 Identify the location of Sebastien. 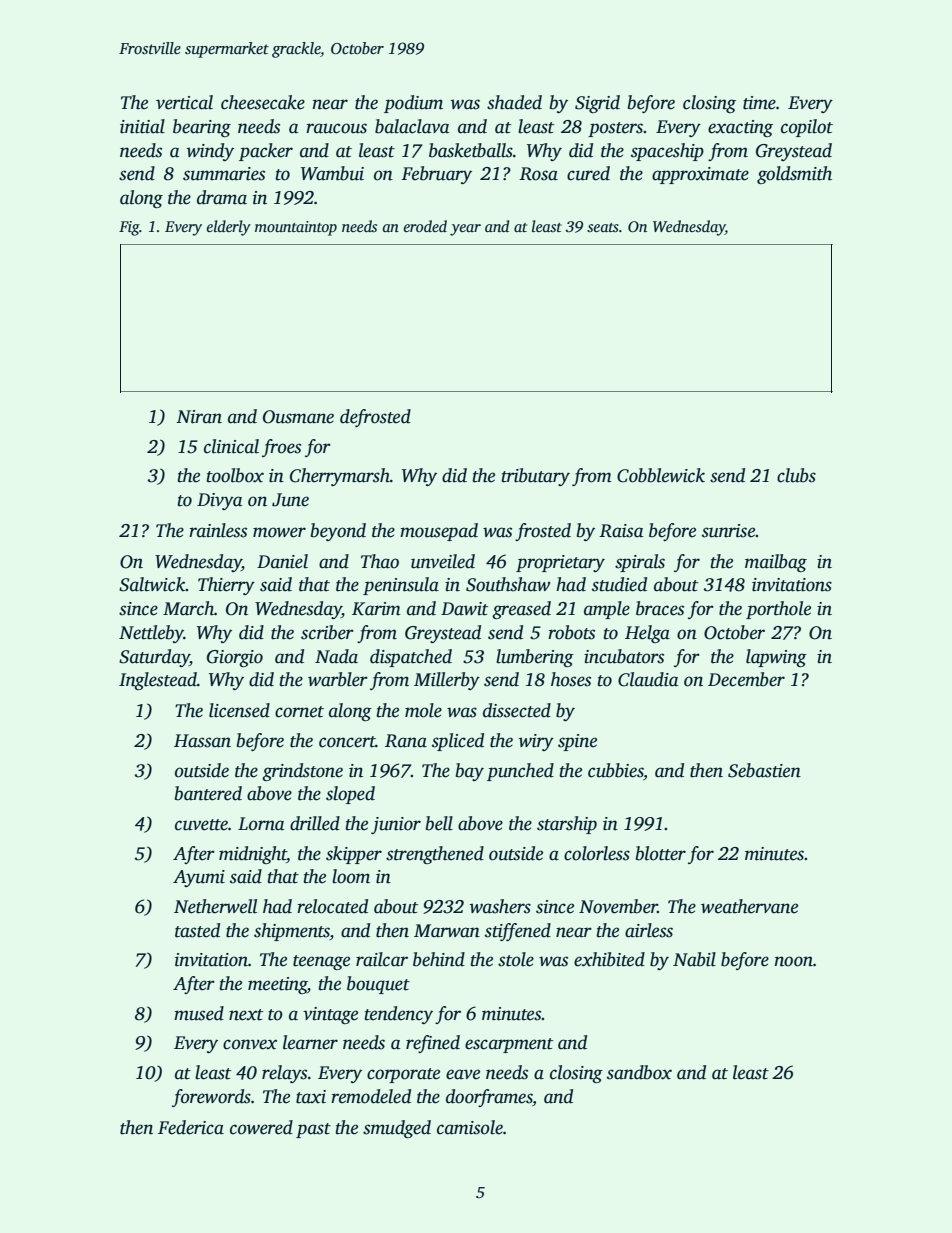
(764, 770).
